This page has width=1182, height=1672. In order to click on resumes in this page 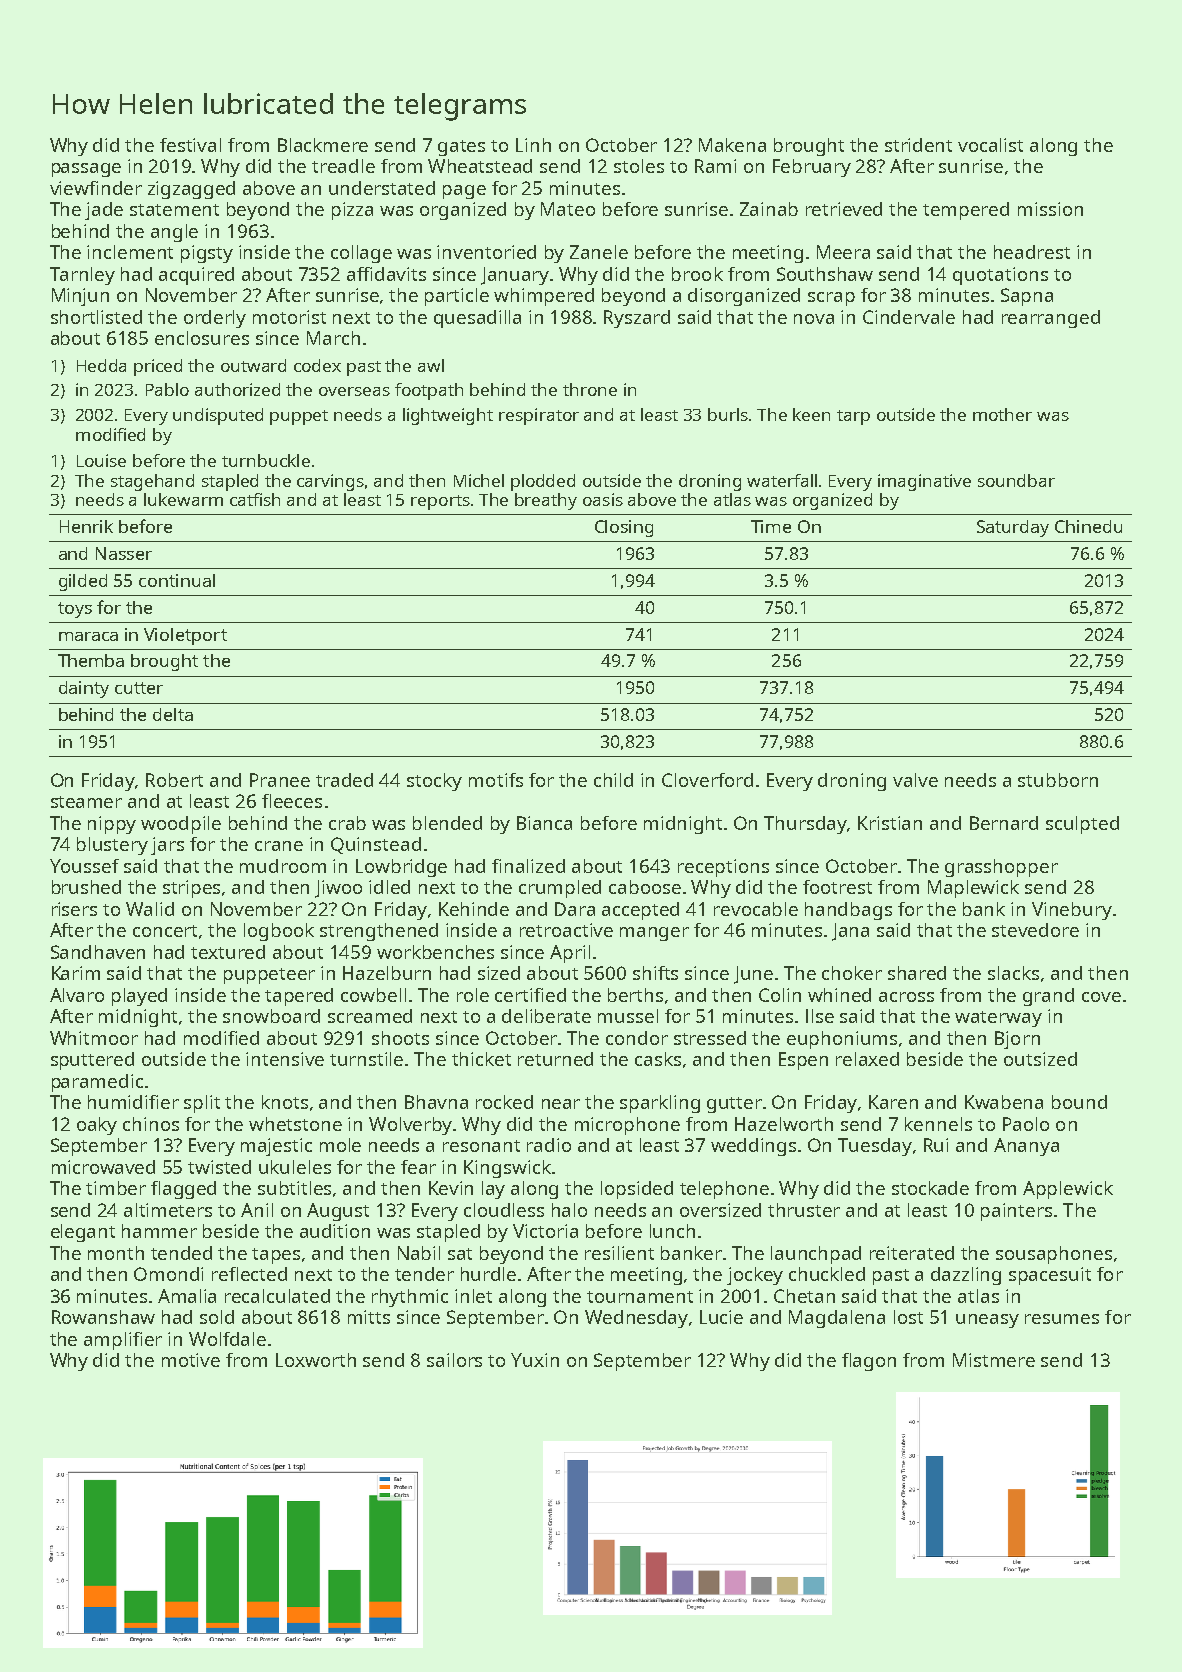, I will do `click(1062, 1319)`.
